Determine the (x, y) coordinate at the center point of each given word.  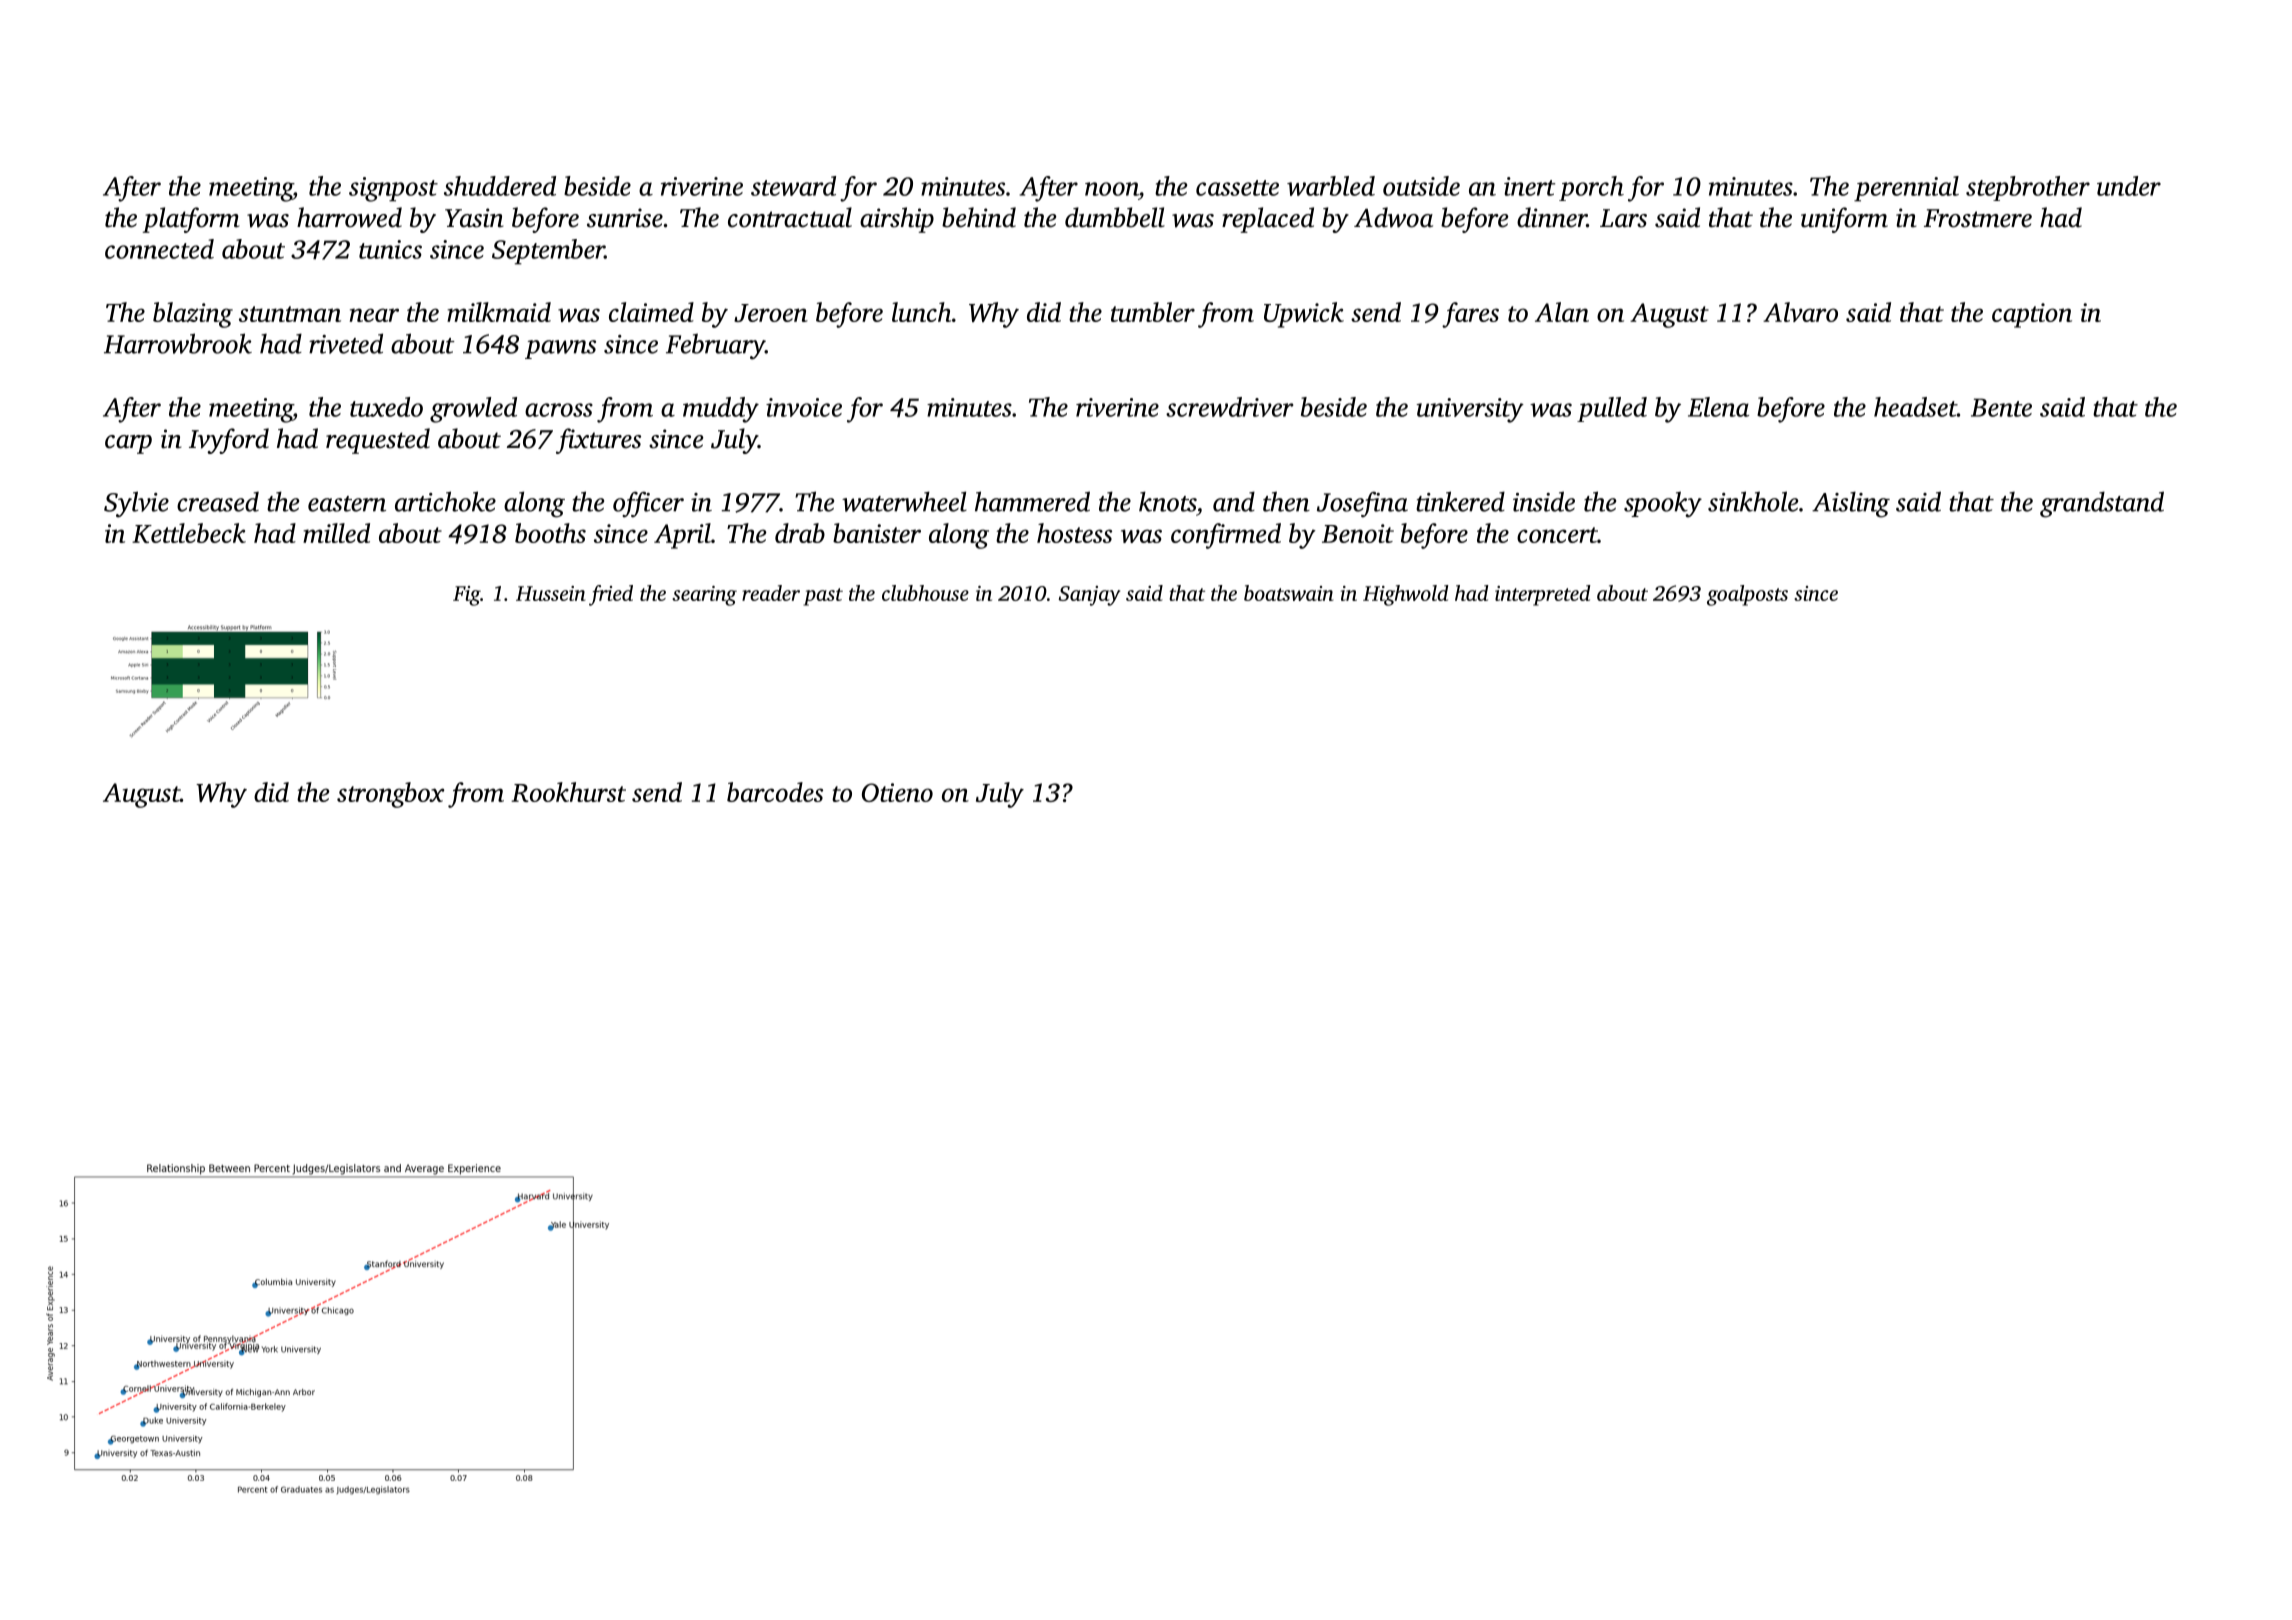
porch (1591, 188)
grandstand (2102, 504)
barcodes (775, 792)
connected (159, 249)
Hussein (550, 593)
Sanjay (1089, 596)
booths (550, 533)
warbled (1331, 186)
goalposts (1747, 595)
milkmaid (499, 312)
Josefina (1362, 504)
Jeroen (771, 313)
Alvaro (1800, 312)
